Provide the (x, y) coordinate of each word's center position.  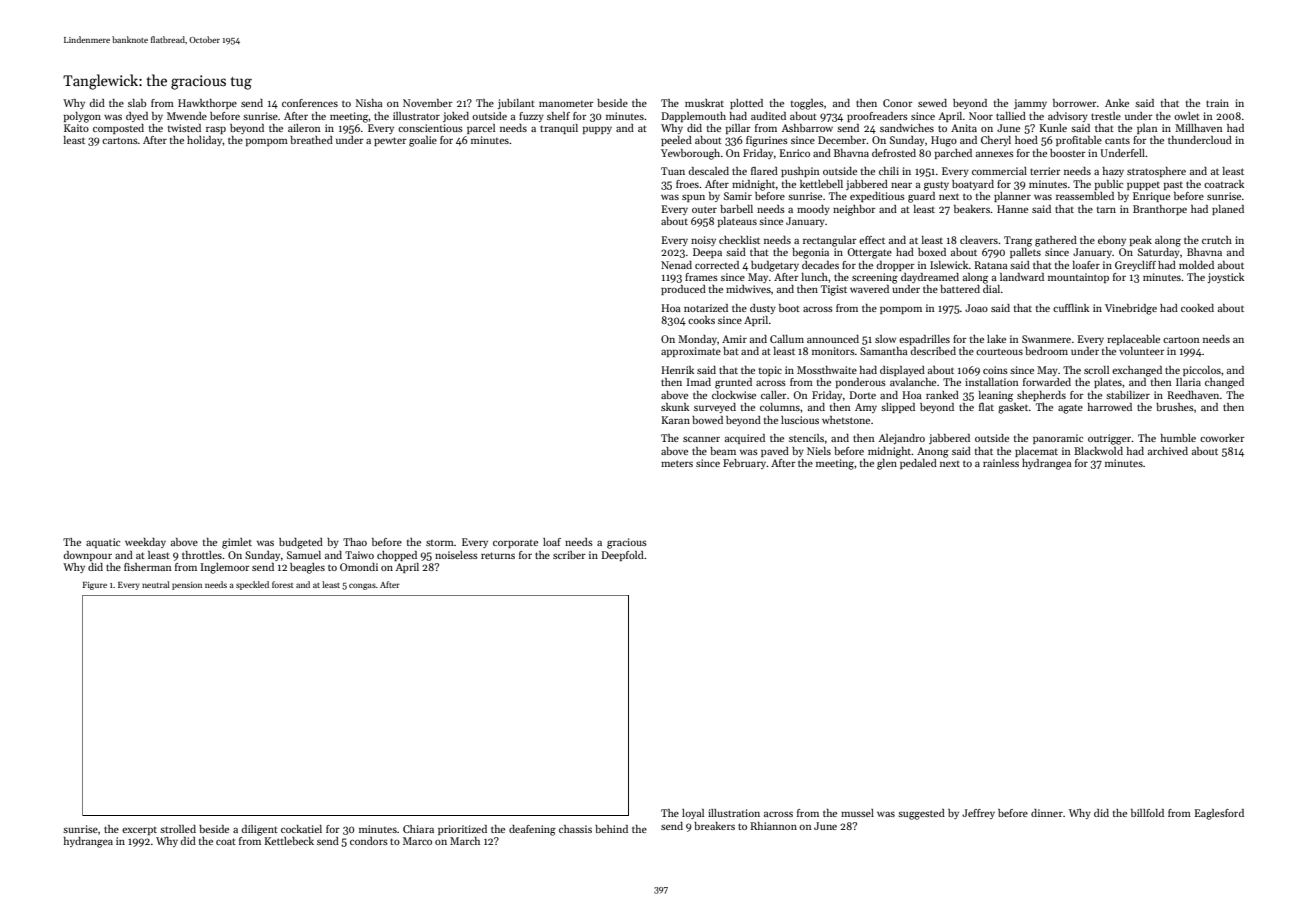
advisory (1068, 117)
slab (137, 103)
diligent (260, 830)
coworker (1222, 438)
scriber (569, 555)
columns (780, 407)
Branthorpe (1160, 210)
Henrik (677, 370)
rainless (1001, 463)
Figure (94, 586)
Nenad (676, 265)
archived (1168, 451)
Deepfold (622, 556)
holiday (205, 141)
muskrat (704, 103)
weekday (145, 543)
